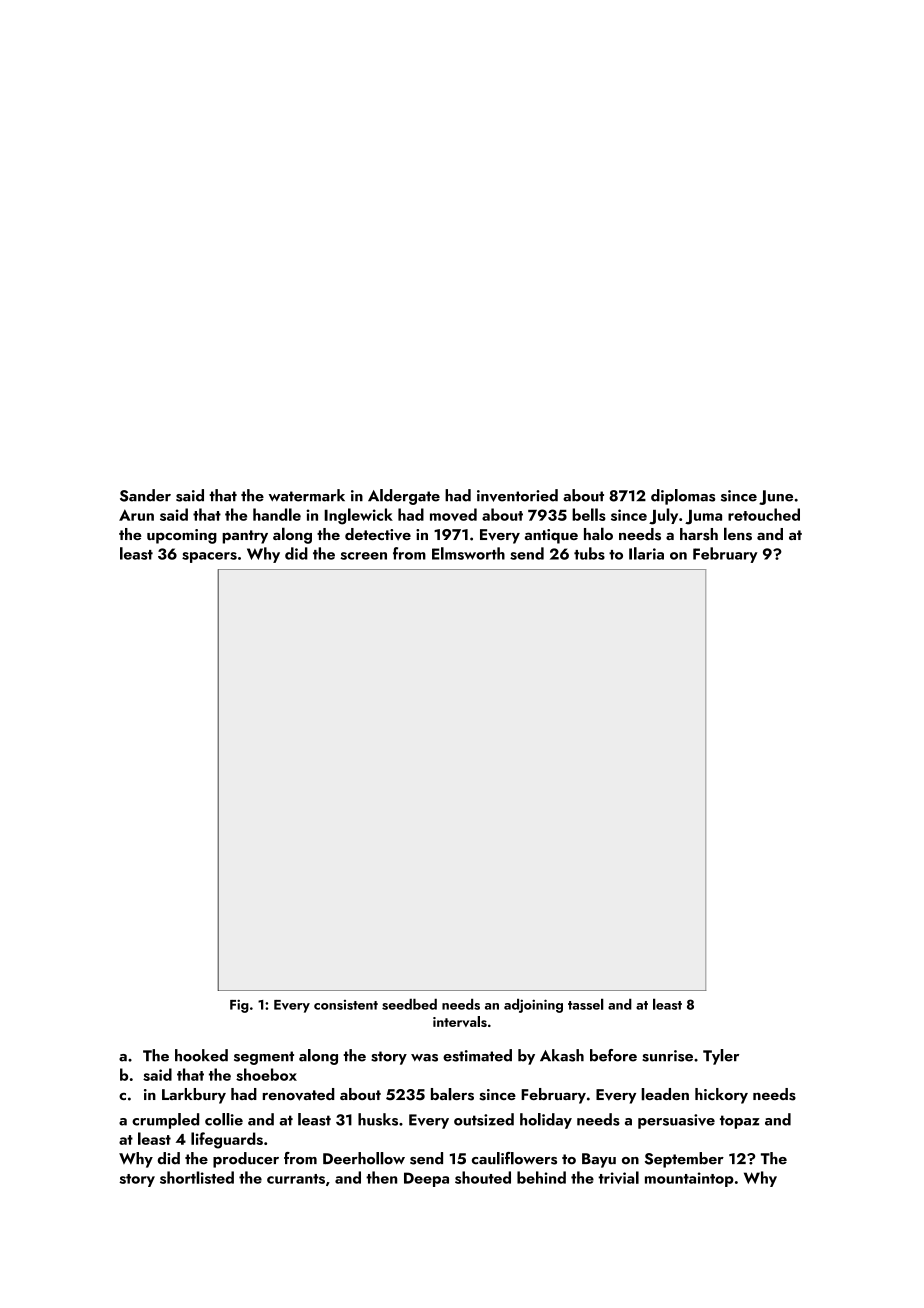 The width and height of the screenshot is (924, 1308). I want to click on spacers, so click(209, 557).
